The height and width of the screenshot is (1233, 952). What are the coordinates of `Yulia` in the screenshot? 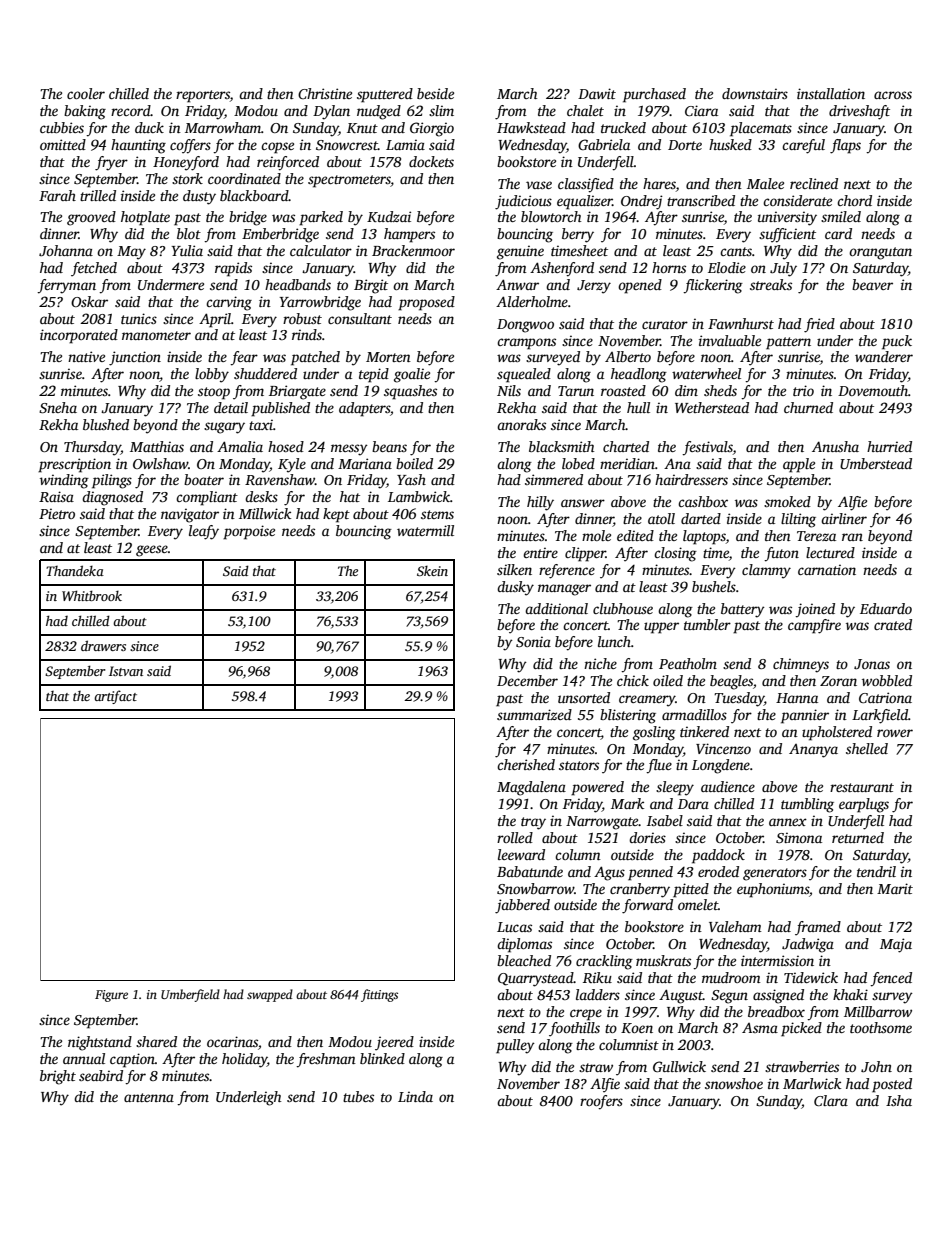 It's located at (187, 250).
